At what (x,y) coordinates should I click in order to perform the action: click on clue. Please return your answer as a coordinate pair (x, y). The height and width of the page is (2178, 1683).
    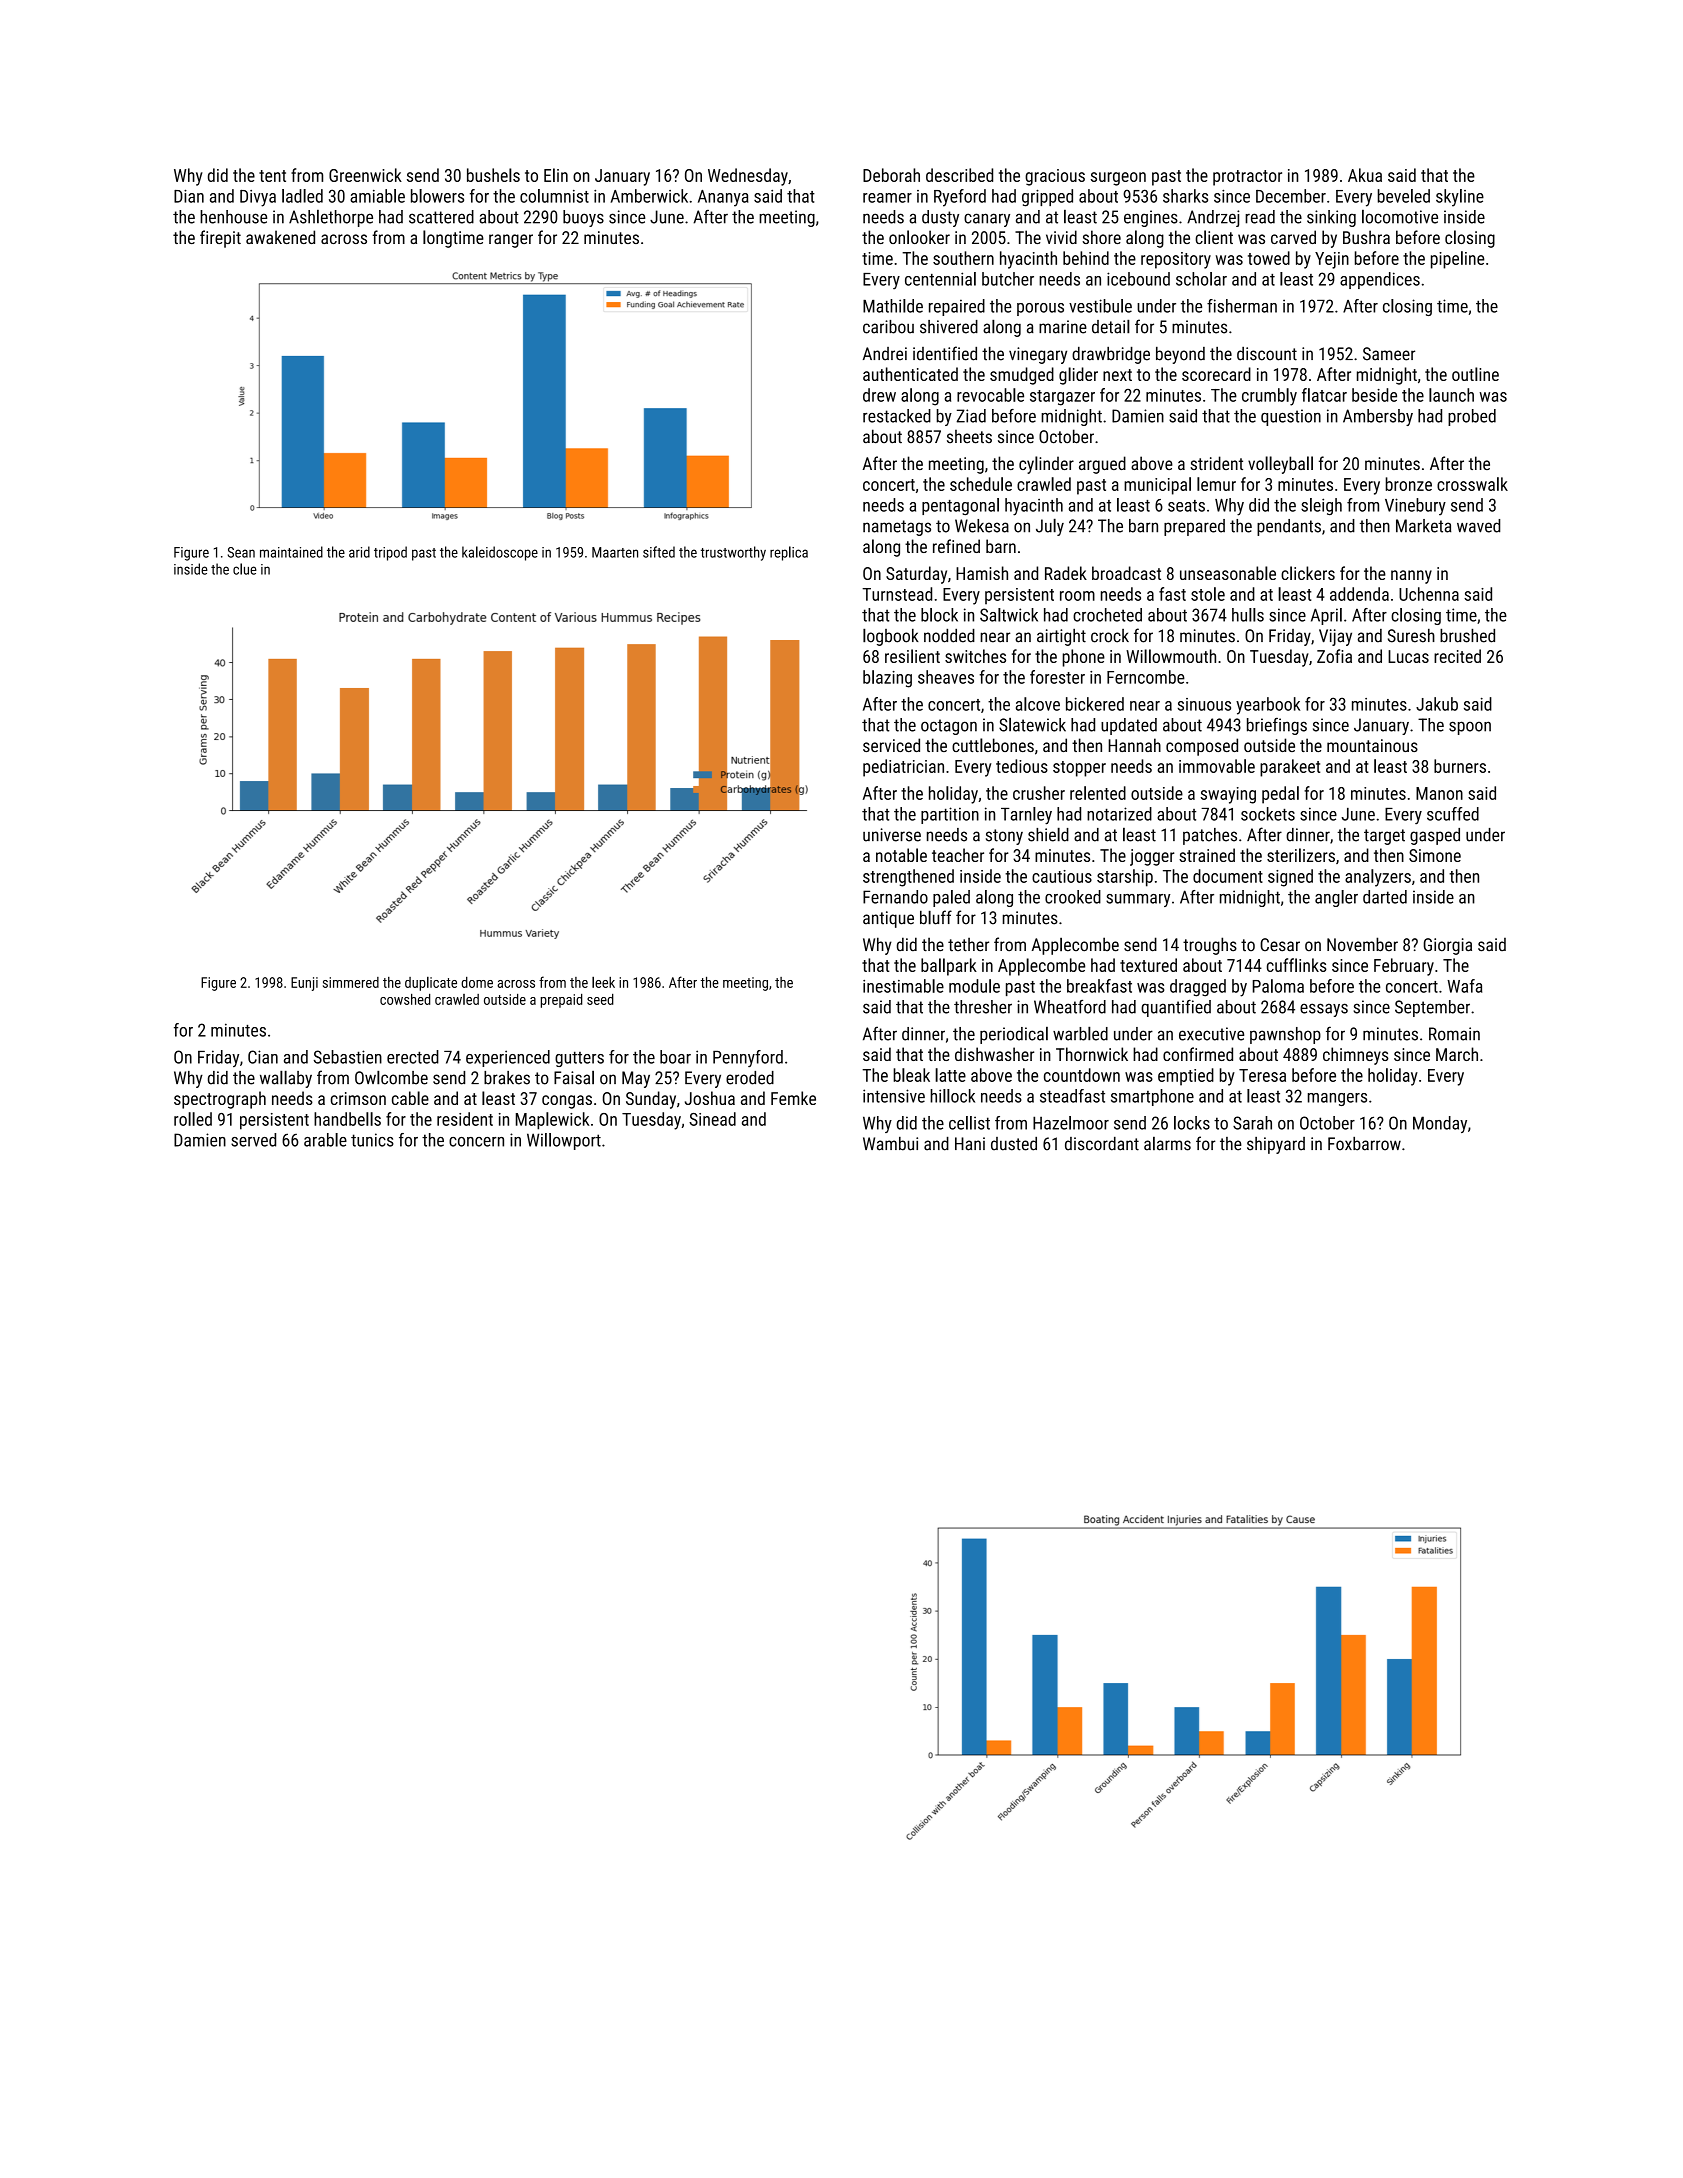
    Looking at the image, I should click on (245, 569).
